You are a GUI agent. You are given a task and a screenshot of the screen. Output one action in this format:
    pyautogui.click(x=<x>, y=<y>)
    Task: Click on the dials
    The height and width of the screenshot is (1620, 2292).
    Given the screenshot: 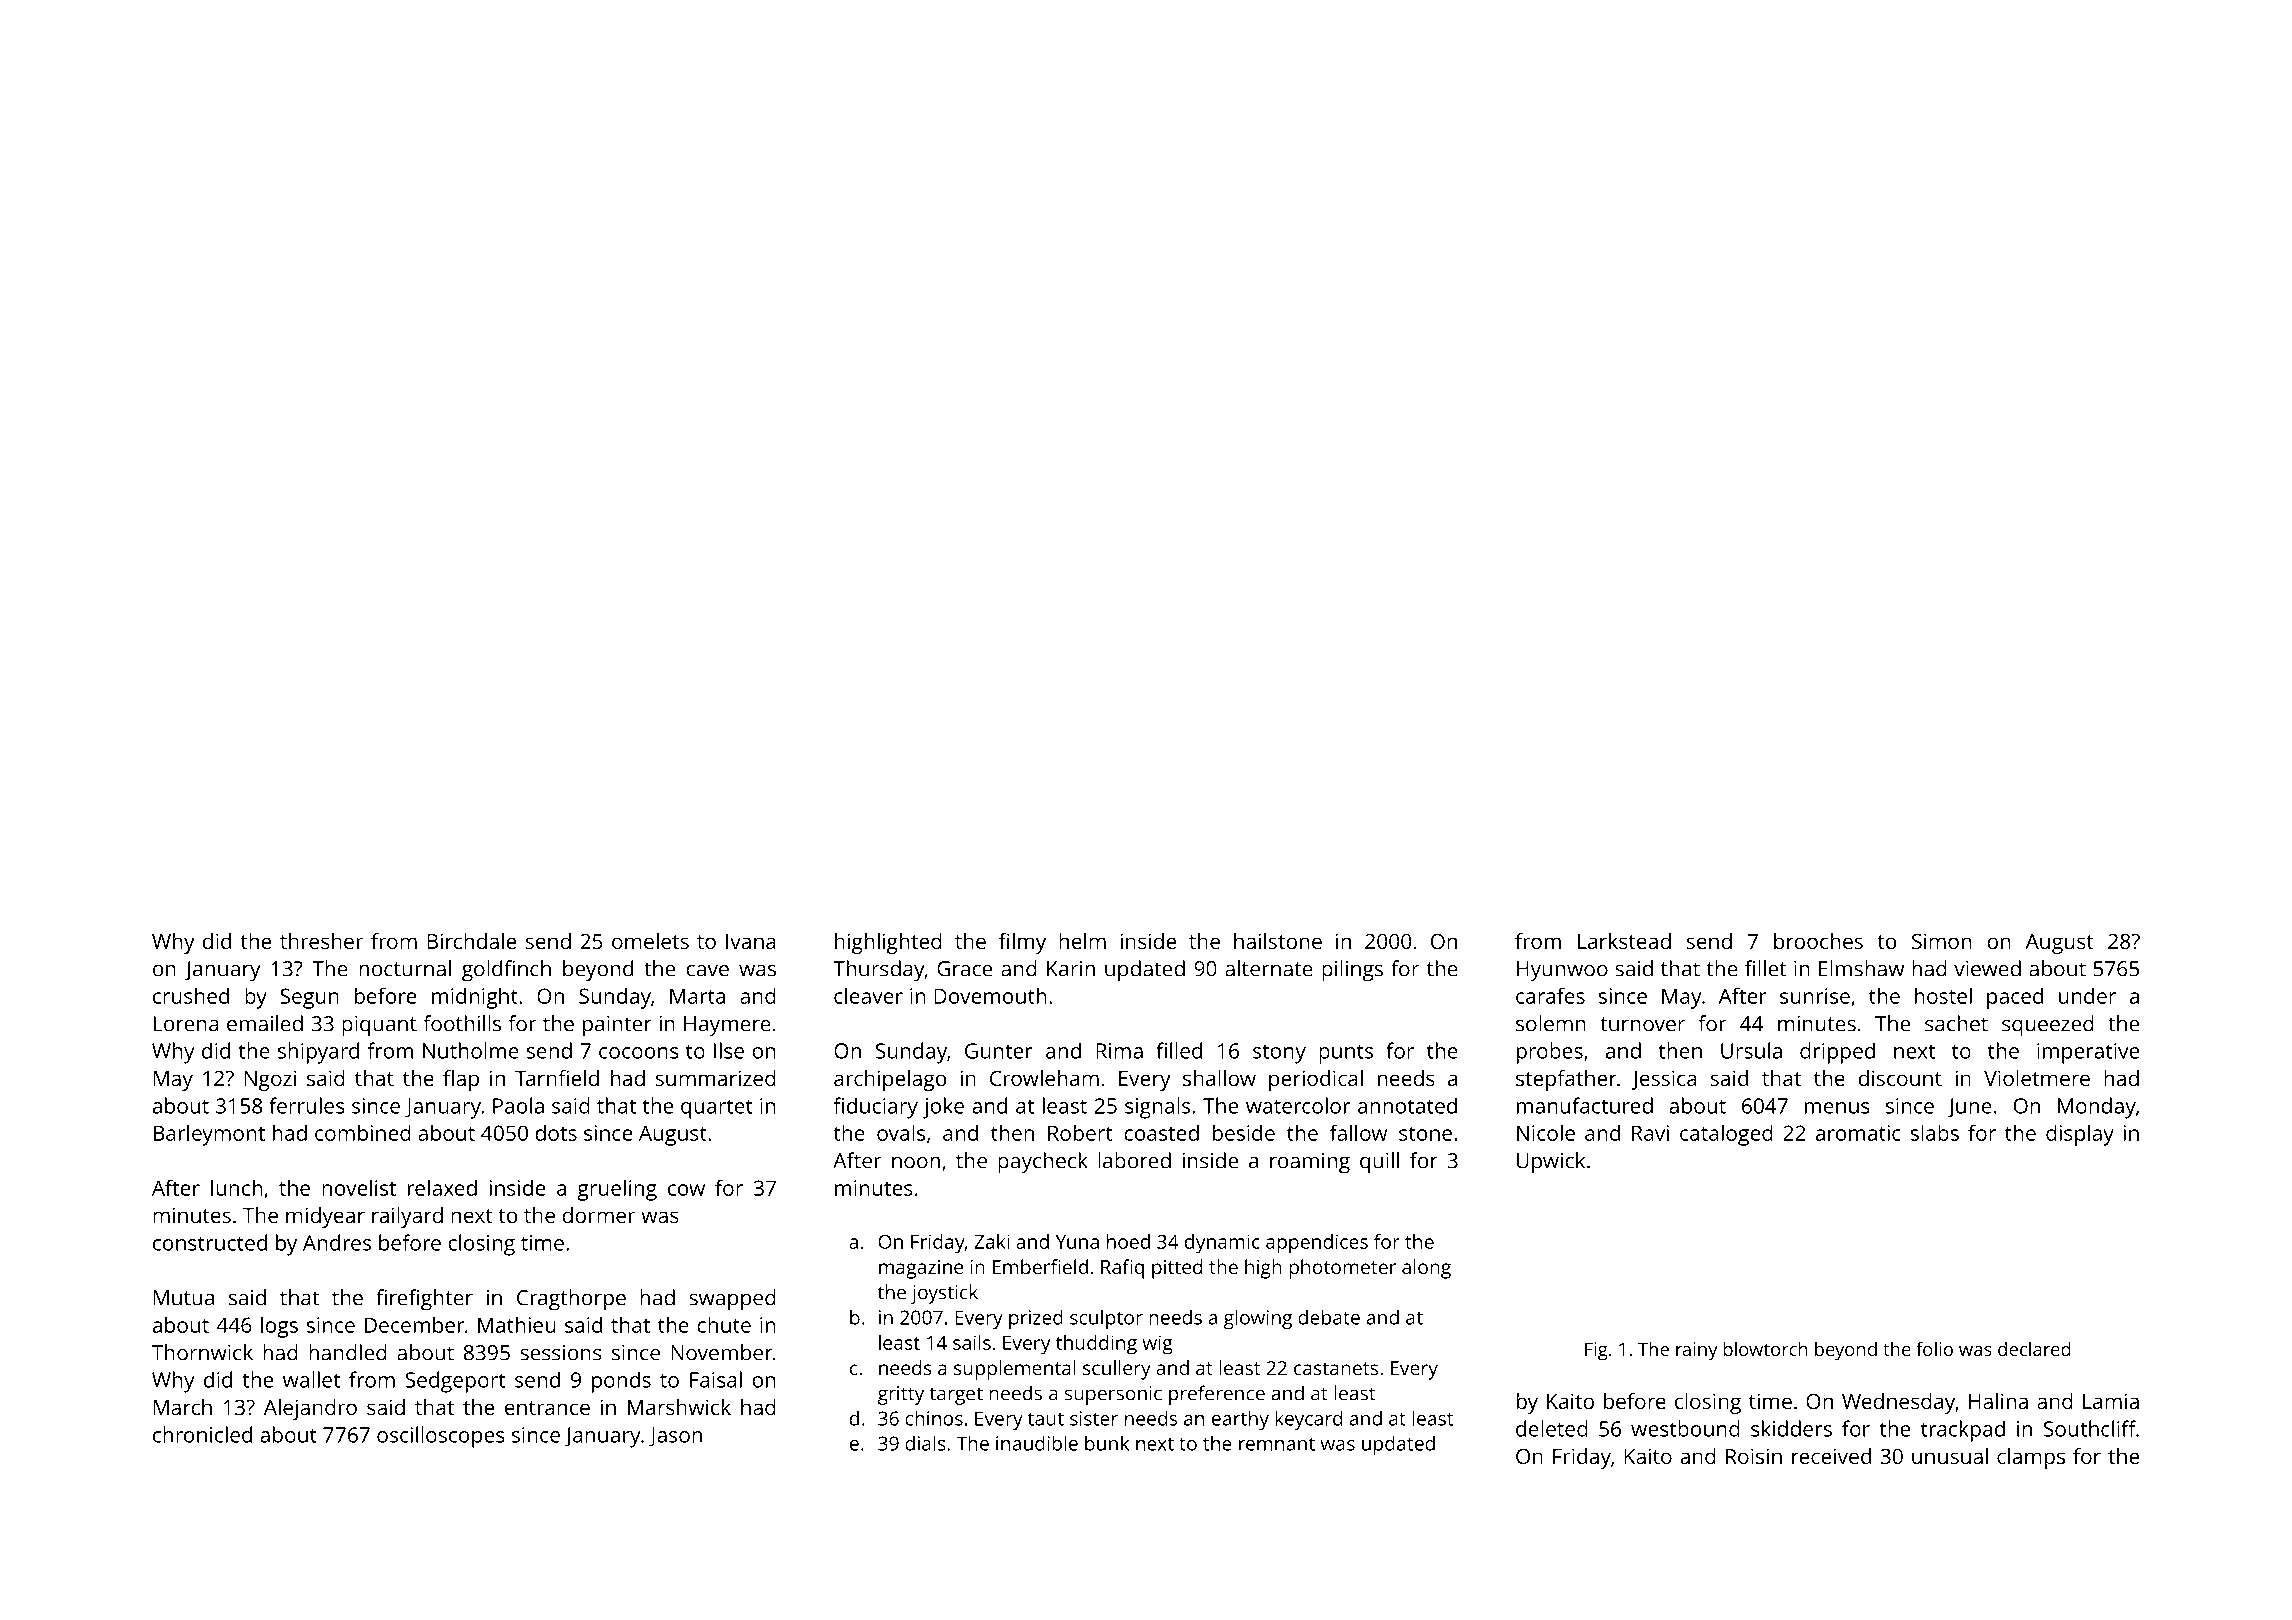 What is the action you would take?
    pyautogui.click(x=925, y=1443)
